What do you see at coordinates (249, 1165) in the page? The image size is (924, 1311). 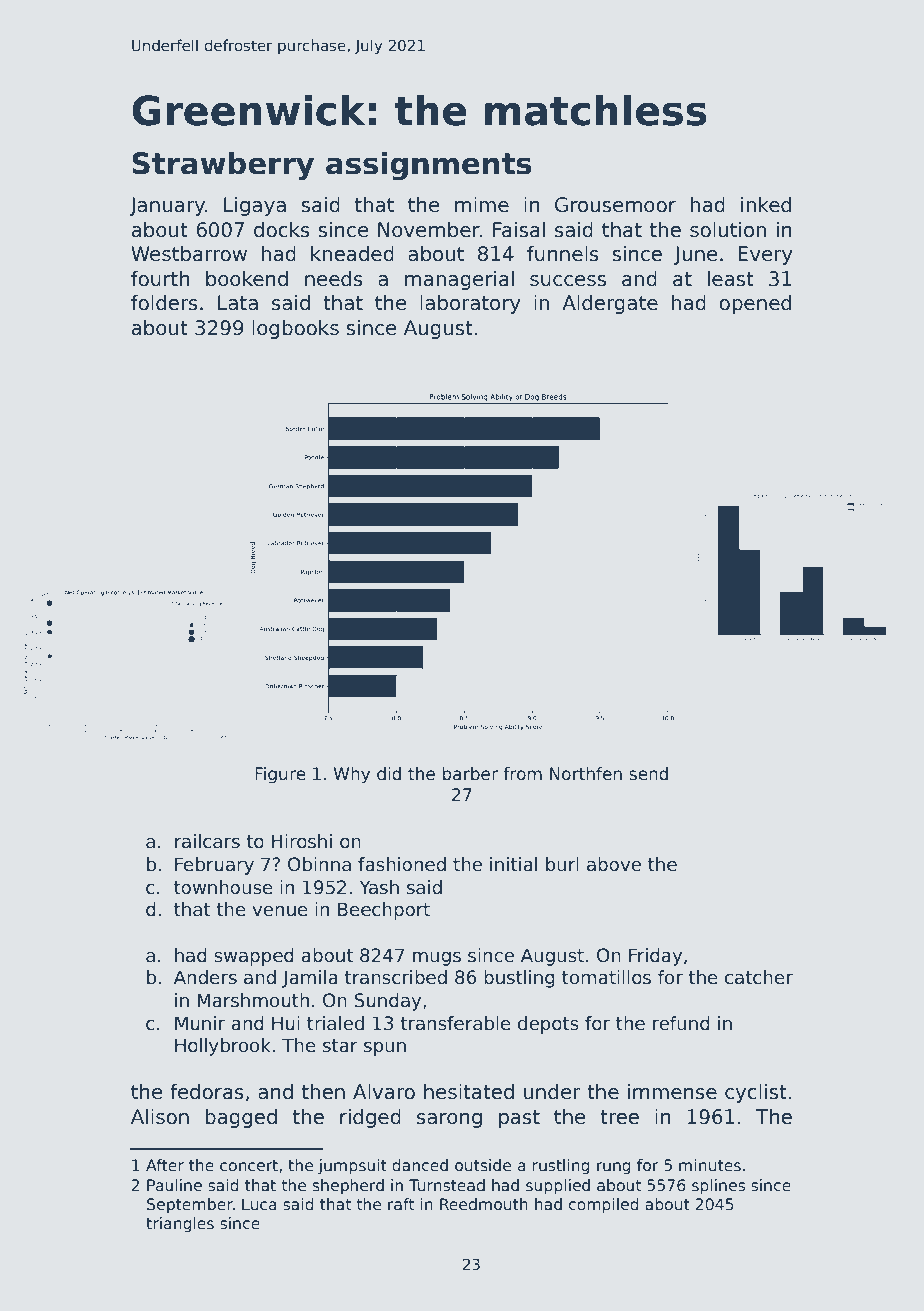 I see `concert` at bounding box center [249, 1165].
